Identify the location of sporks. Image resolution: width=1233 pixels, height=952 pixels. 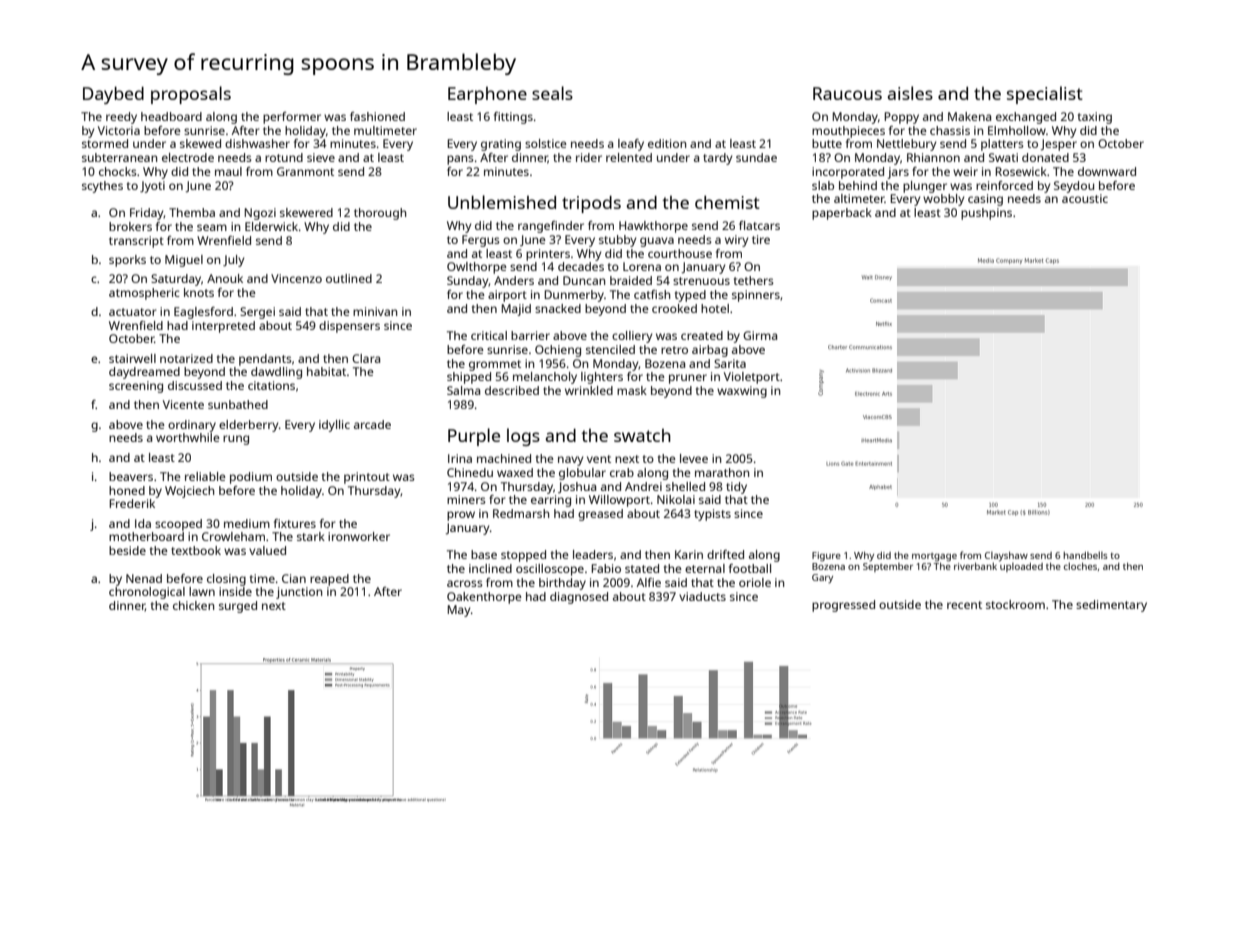
(127, 261).
